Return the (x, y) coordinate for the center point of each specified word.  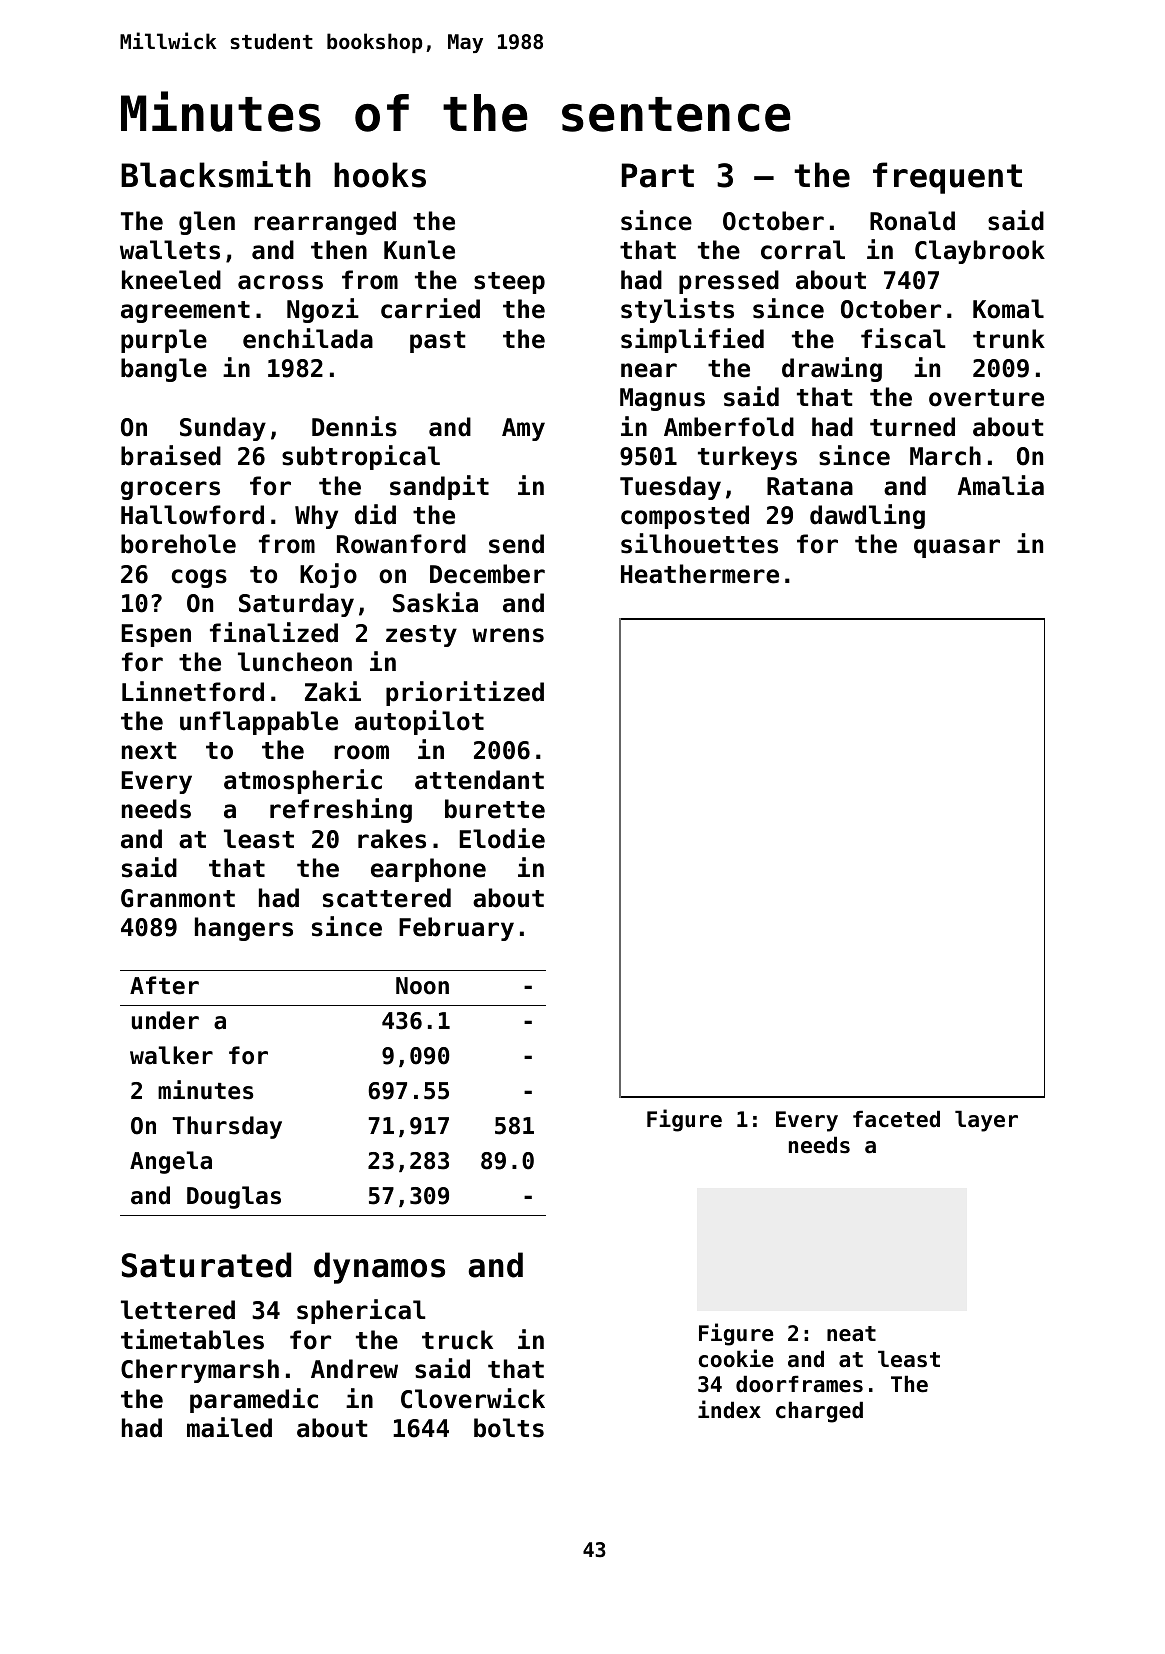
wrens (508, 635)
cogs (199, 578)
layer (986, 1121)
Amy (523, 429)
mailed (229, 1427)
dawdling (867, 516)
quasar (957, 548)
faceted (896, 1119)
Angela (171, 1162)
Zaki (333, 691)
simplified (692, 340)
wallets (170, 250)
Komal (1008, 309)
